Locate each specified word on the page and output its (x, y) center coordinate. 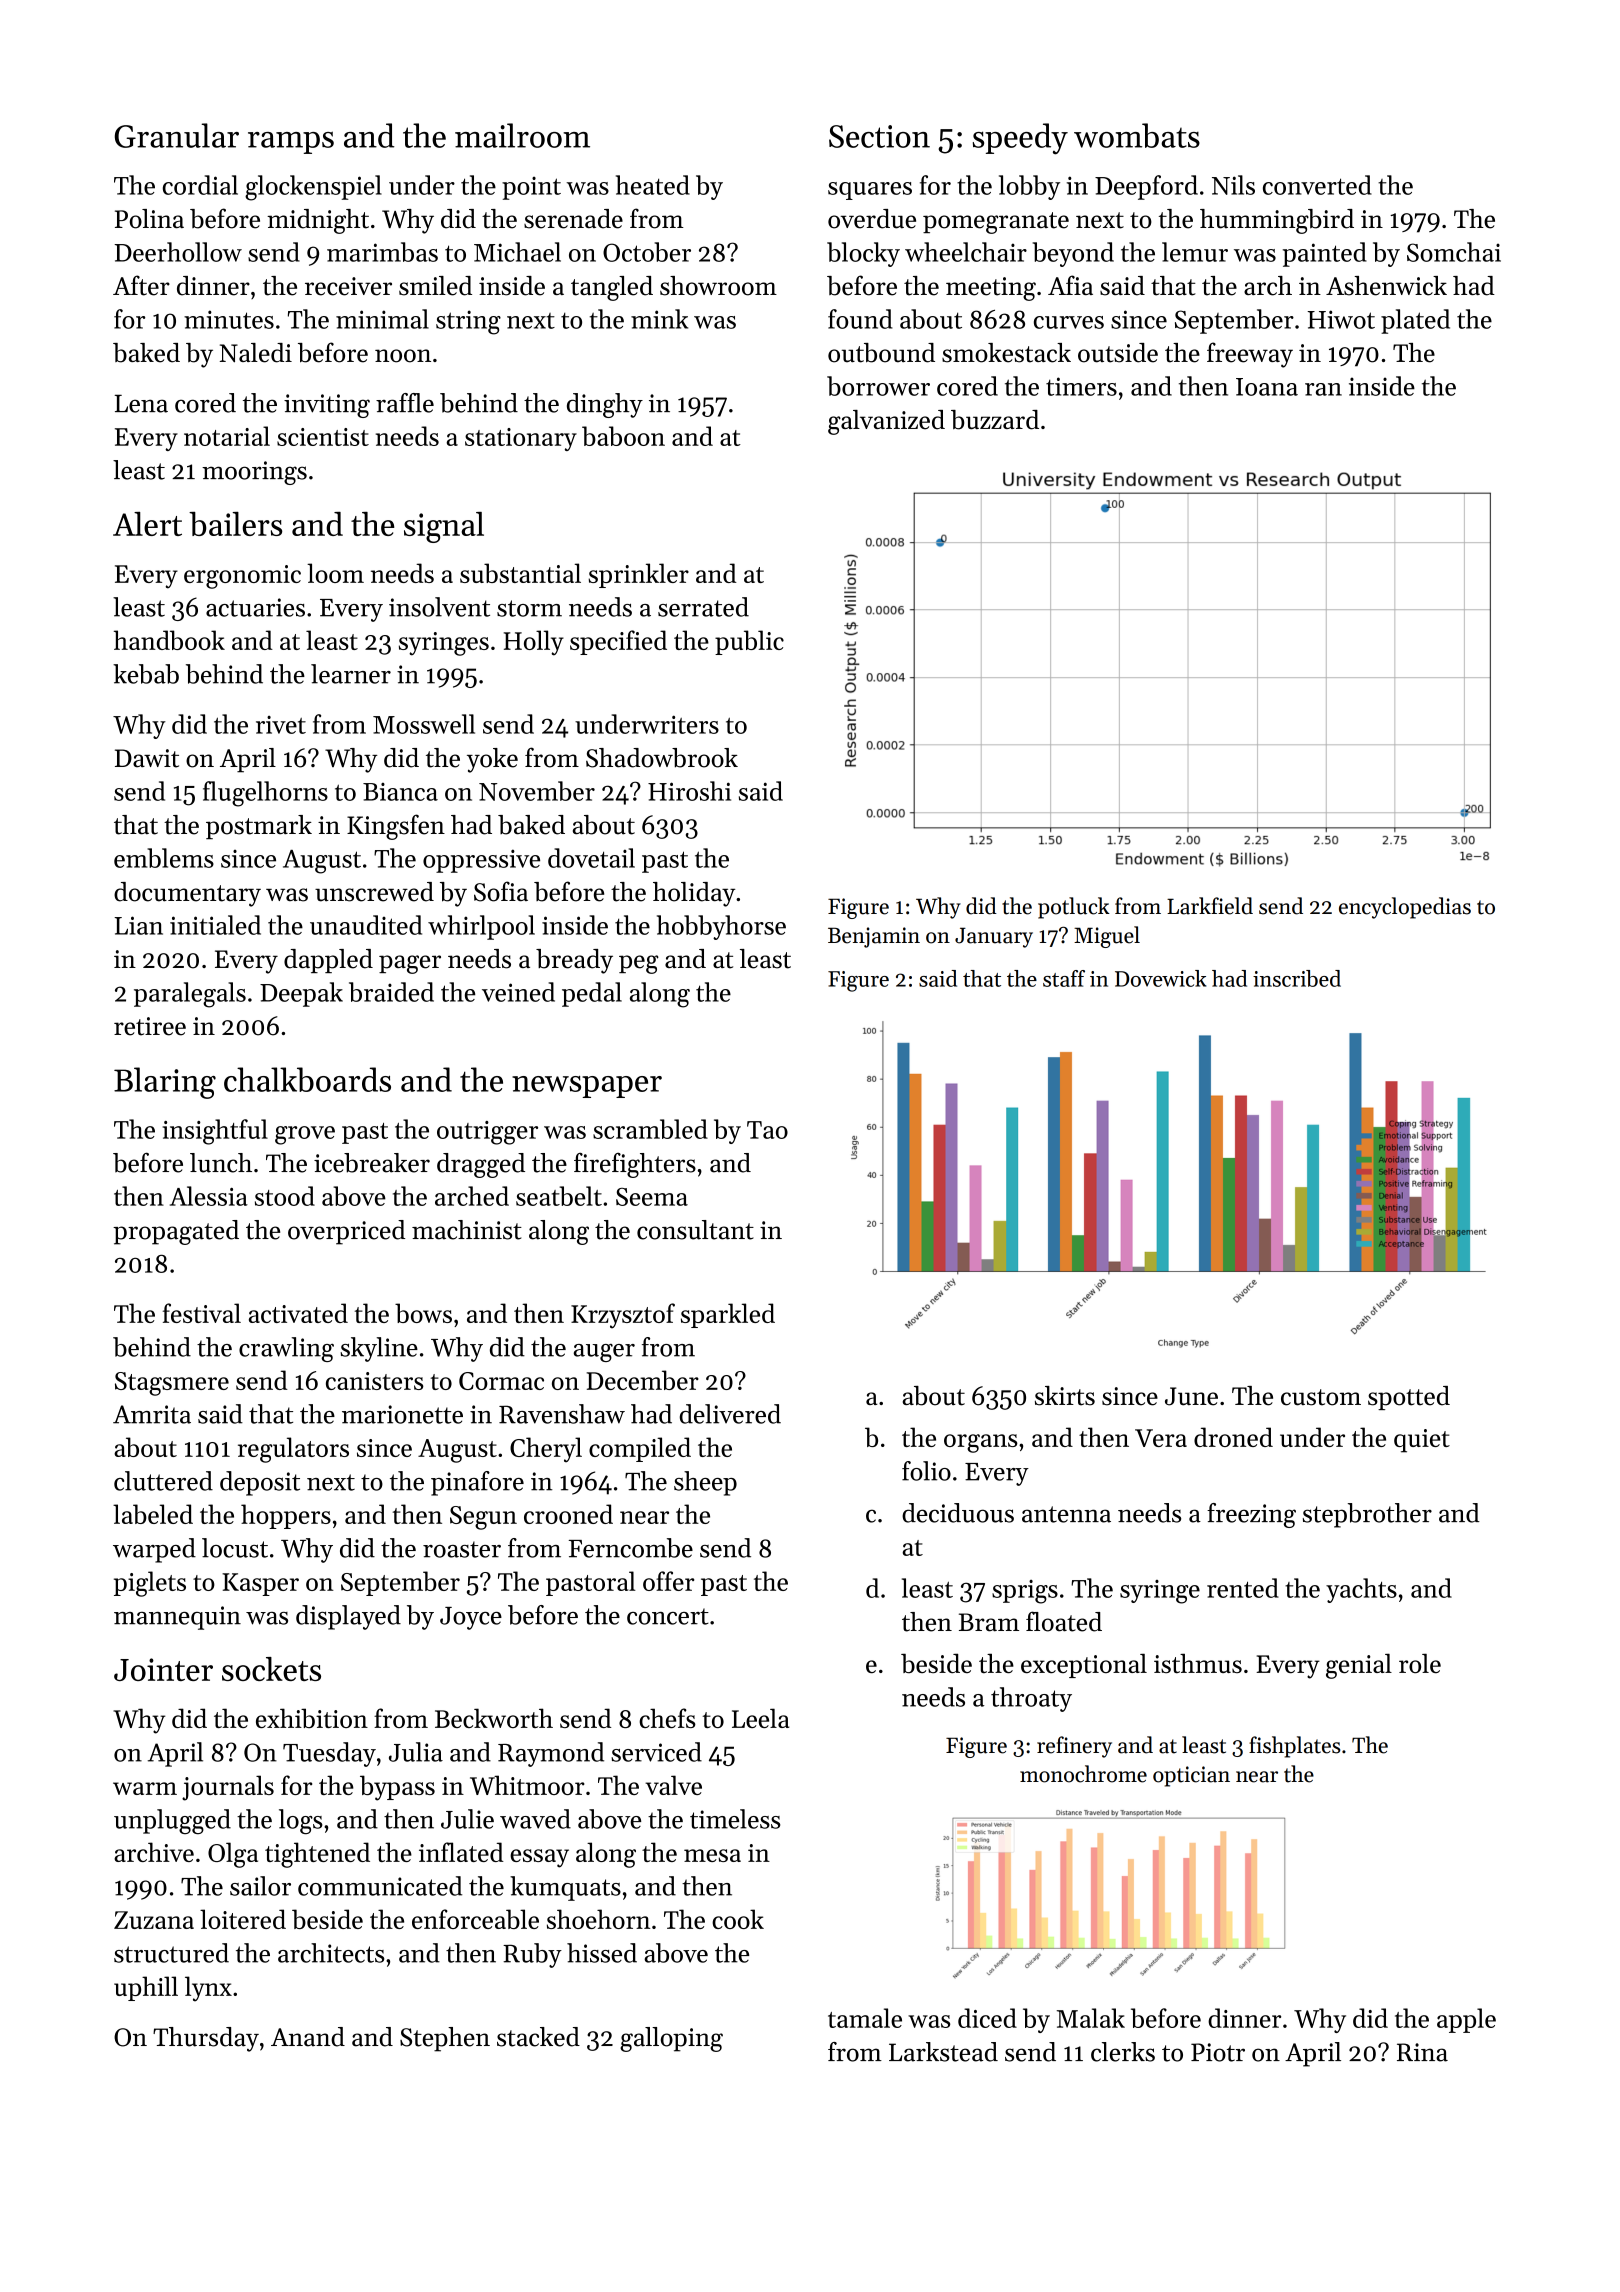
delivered (730, 1414)
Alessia (209, 1196)
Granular (177, 135)
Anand (308, 2037)
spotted (1409, 1398)
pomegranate (996, 223)
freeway (1250, 355)
